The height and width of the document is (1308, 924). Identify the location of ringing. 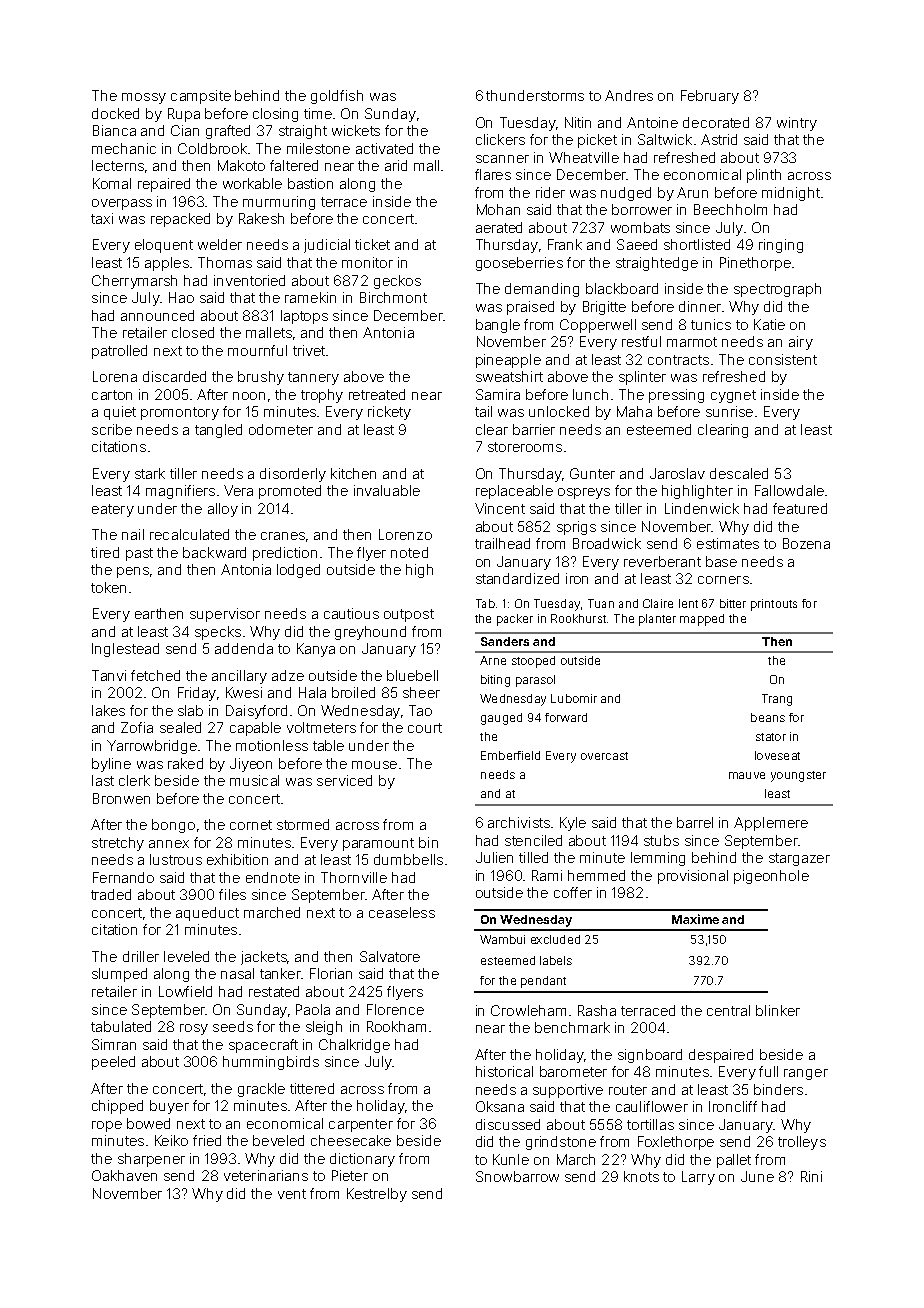
(781, 246).
